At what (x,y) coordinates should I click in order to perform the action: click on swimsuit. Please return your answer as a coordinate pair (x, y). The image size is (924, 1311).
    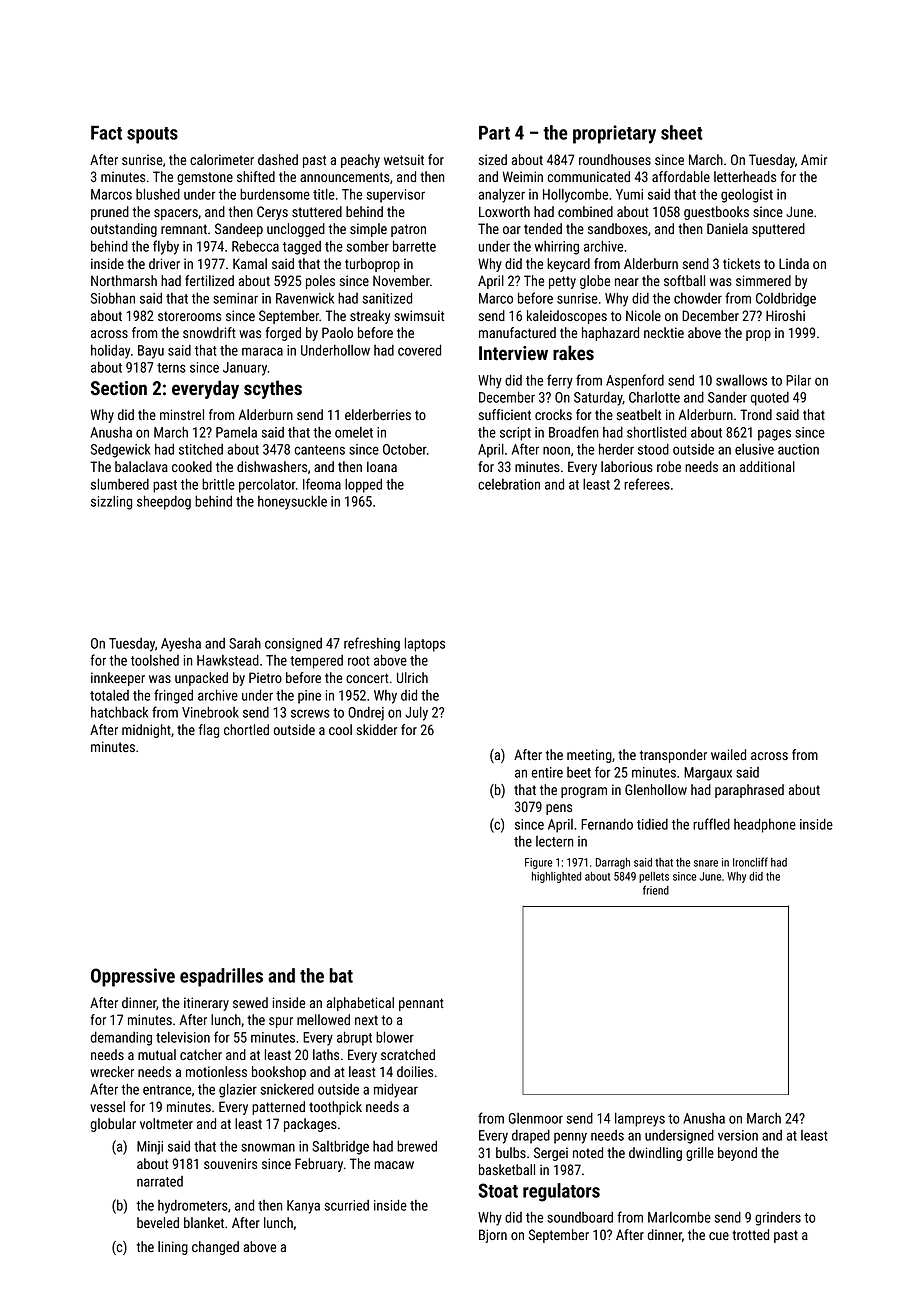
    Looking at the image, I should click on (419, 315).
